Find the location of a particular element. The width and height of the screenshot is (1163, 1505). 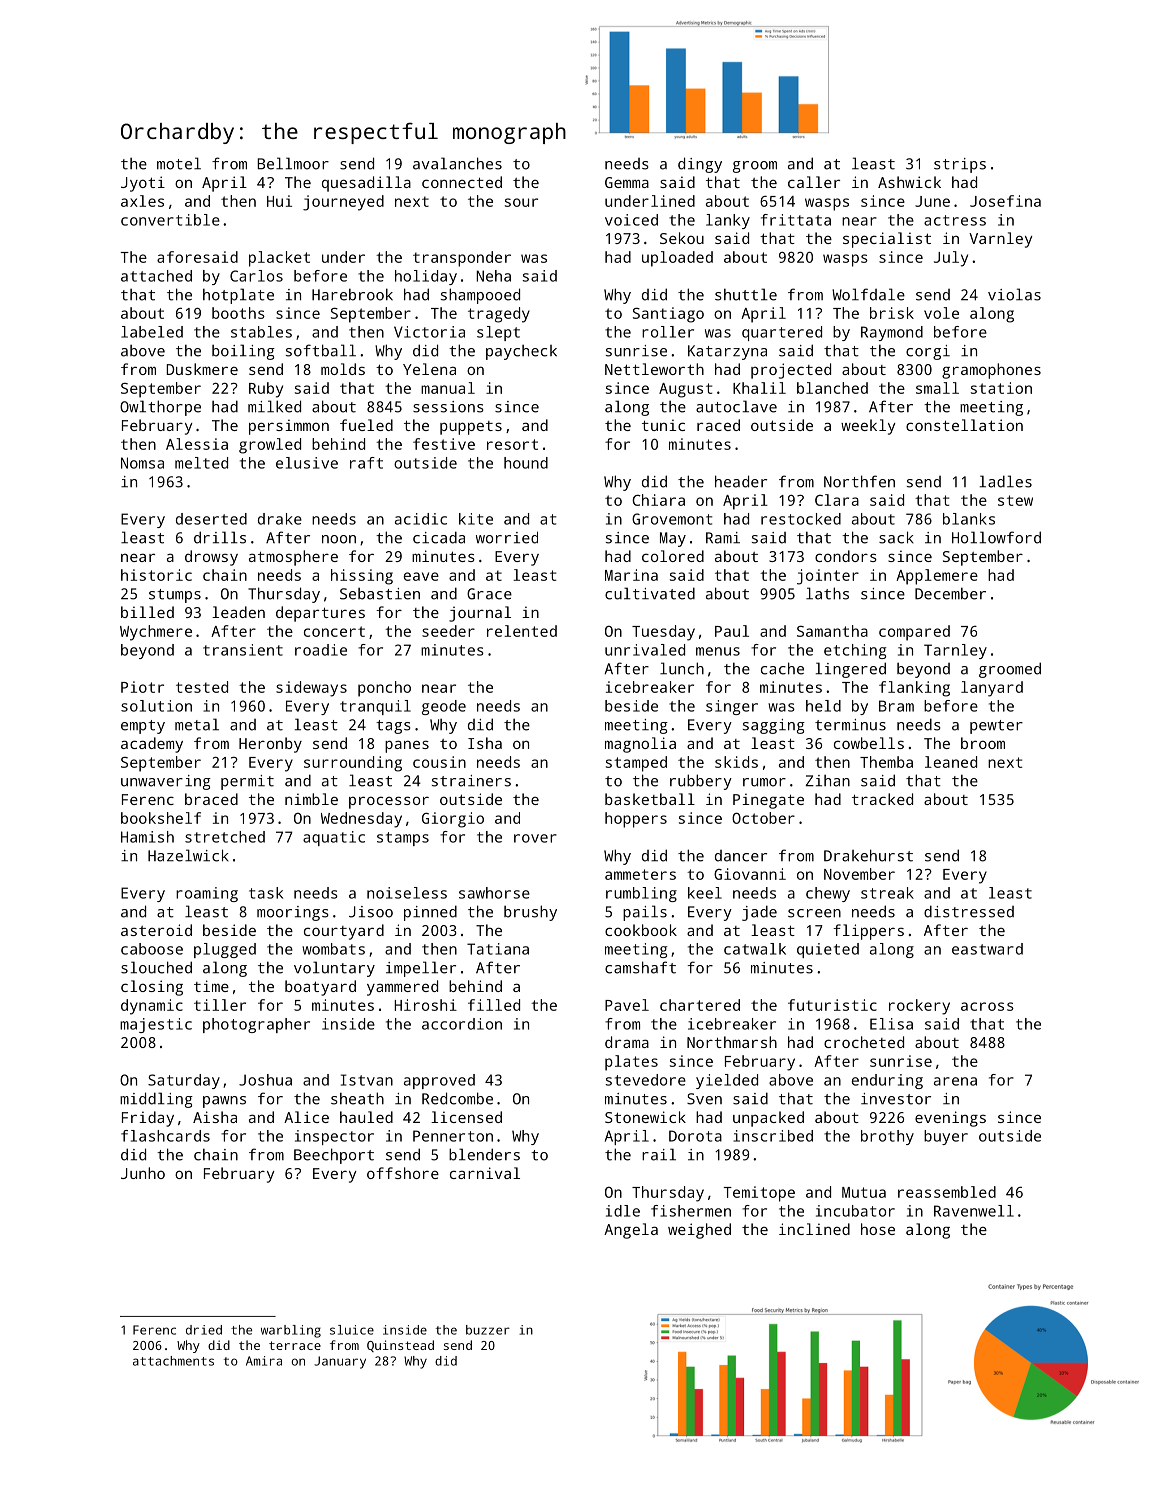

small is located at coordinates (937, 388).
